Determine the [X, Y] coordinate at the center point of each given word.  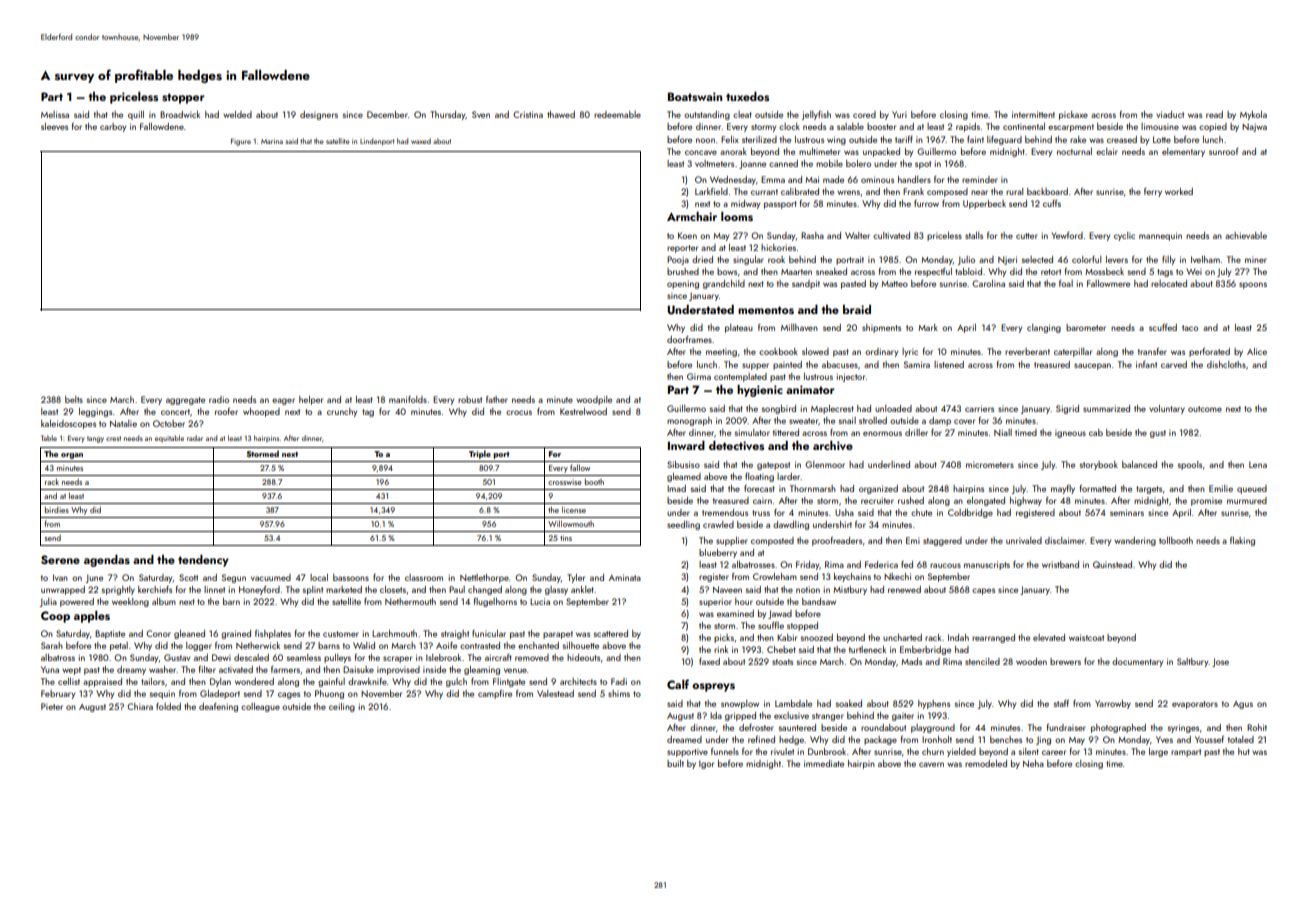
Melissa [55, 114]
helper [311, 400]
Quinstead [1112, 564]
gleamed [684, 477]
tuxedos [747, 96]
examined [735, 613]
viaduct [1170, 114]
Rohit [1257, 727]
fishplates [273, 634]
